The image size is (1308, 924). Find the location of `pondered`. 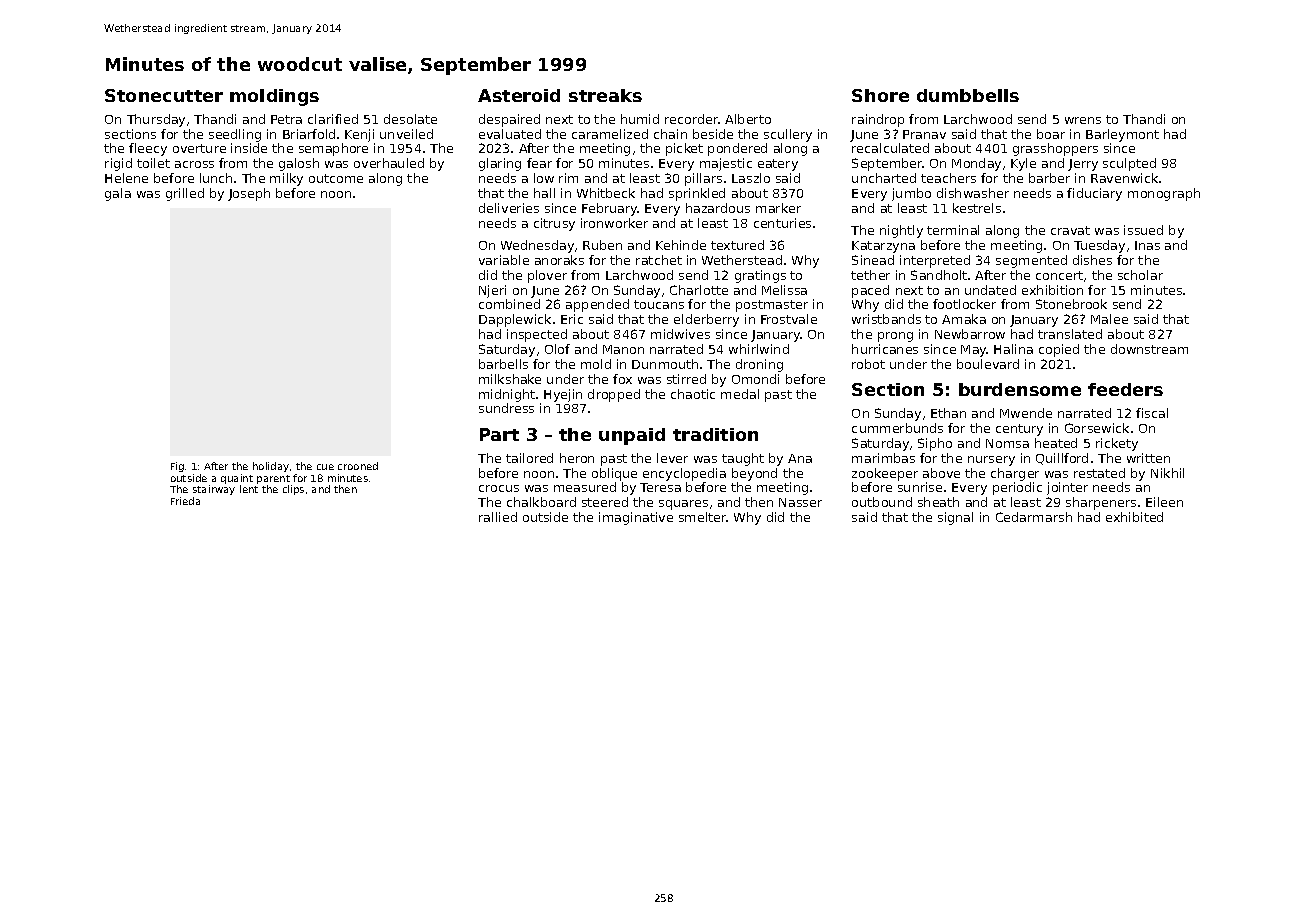

pondered is located at coordinates (737, 149).
